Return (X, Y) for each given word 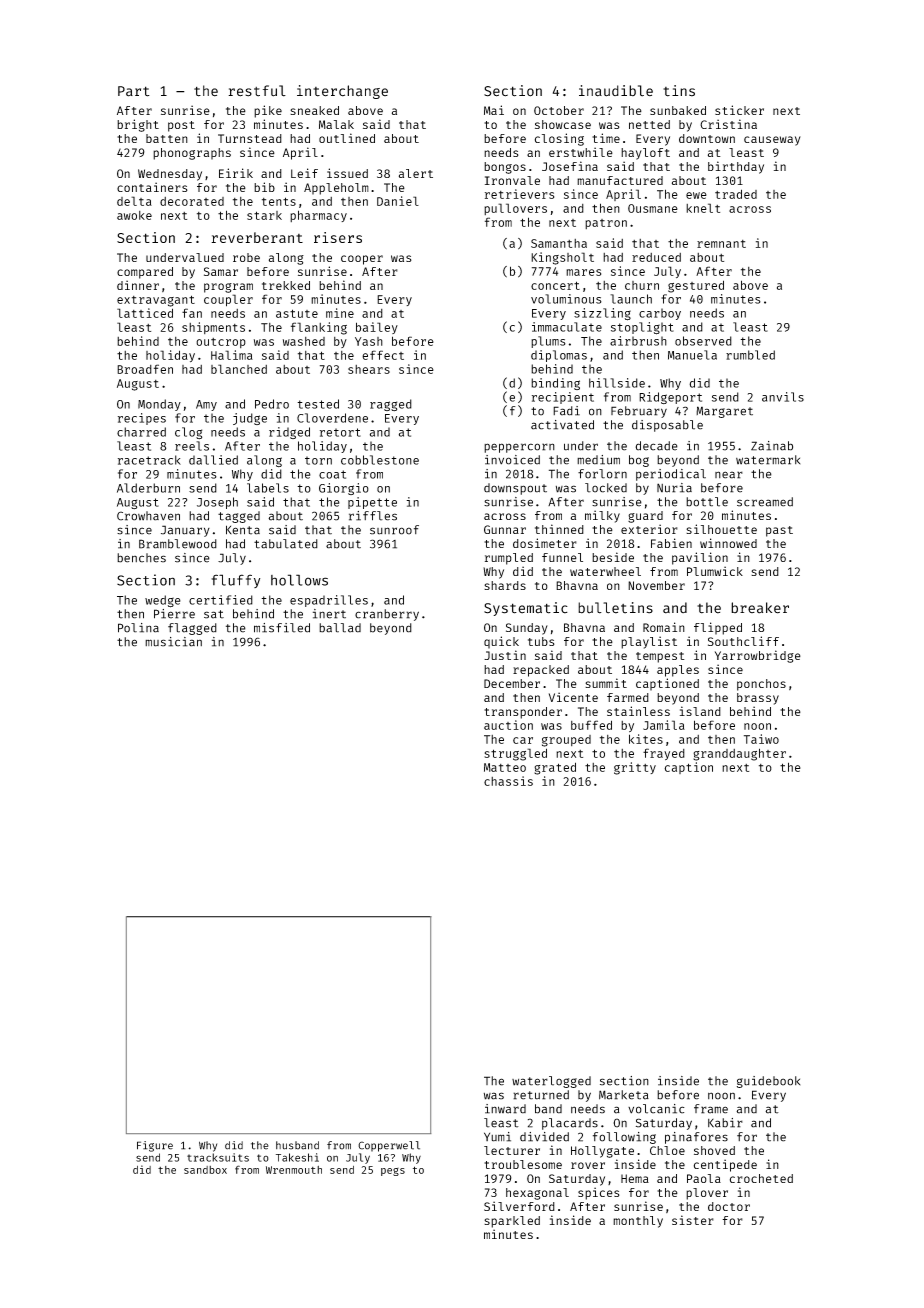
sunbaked (678, 110)
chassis (508, 781)
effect (383, 355)
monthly (638, 1222)
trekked (286, 285)
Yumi (497, 1137)
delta (134, 201)
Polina (138, 628)
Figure (155, 1146)
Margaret (724, 412)
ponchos (761, 685)
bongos (505, 168)
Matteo (505, 767)
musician (173, 642)
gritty (635, 768)
